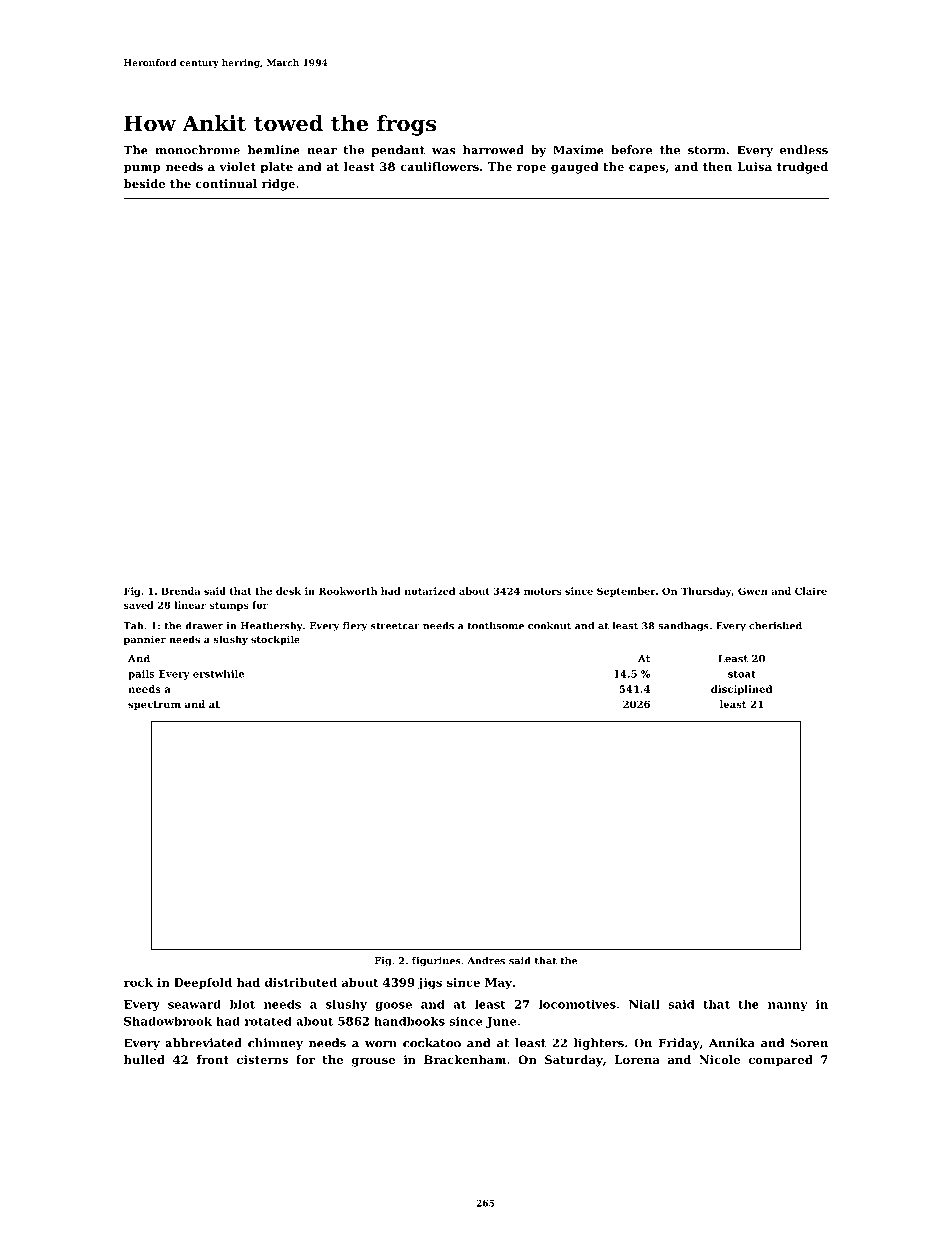  I want to click on Brackenham, so click(465, 1059).
